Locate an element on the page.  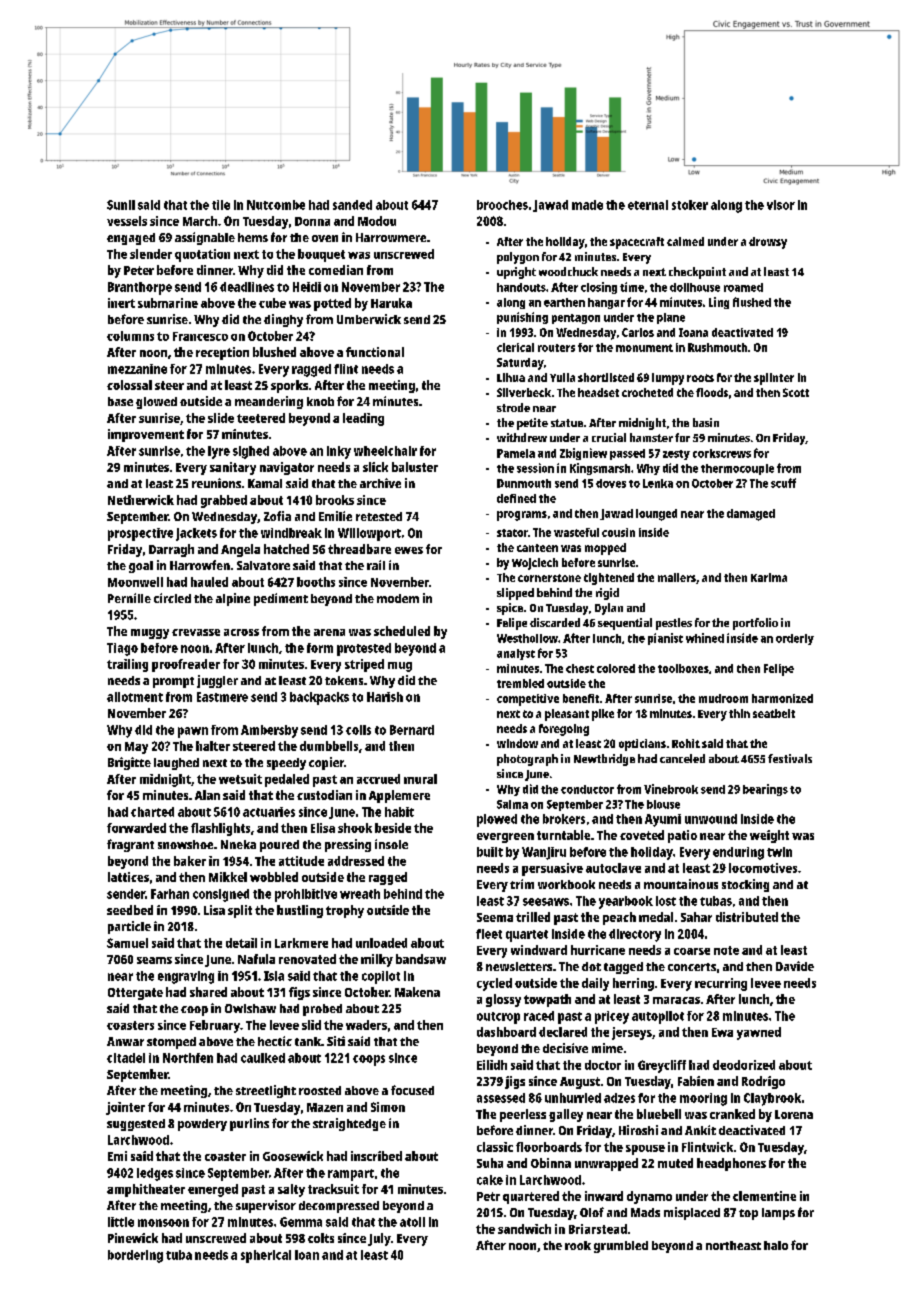
baluster is located at coordinates (415, 467).
